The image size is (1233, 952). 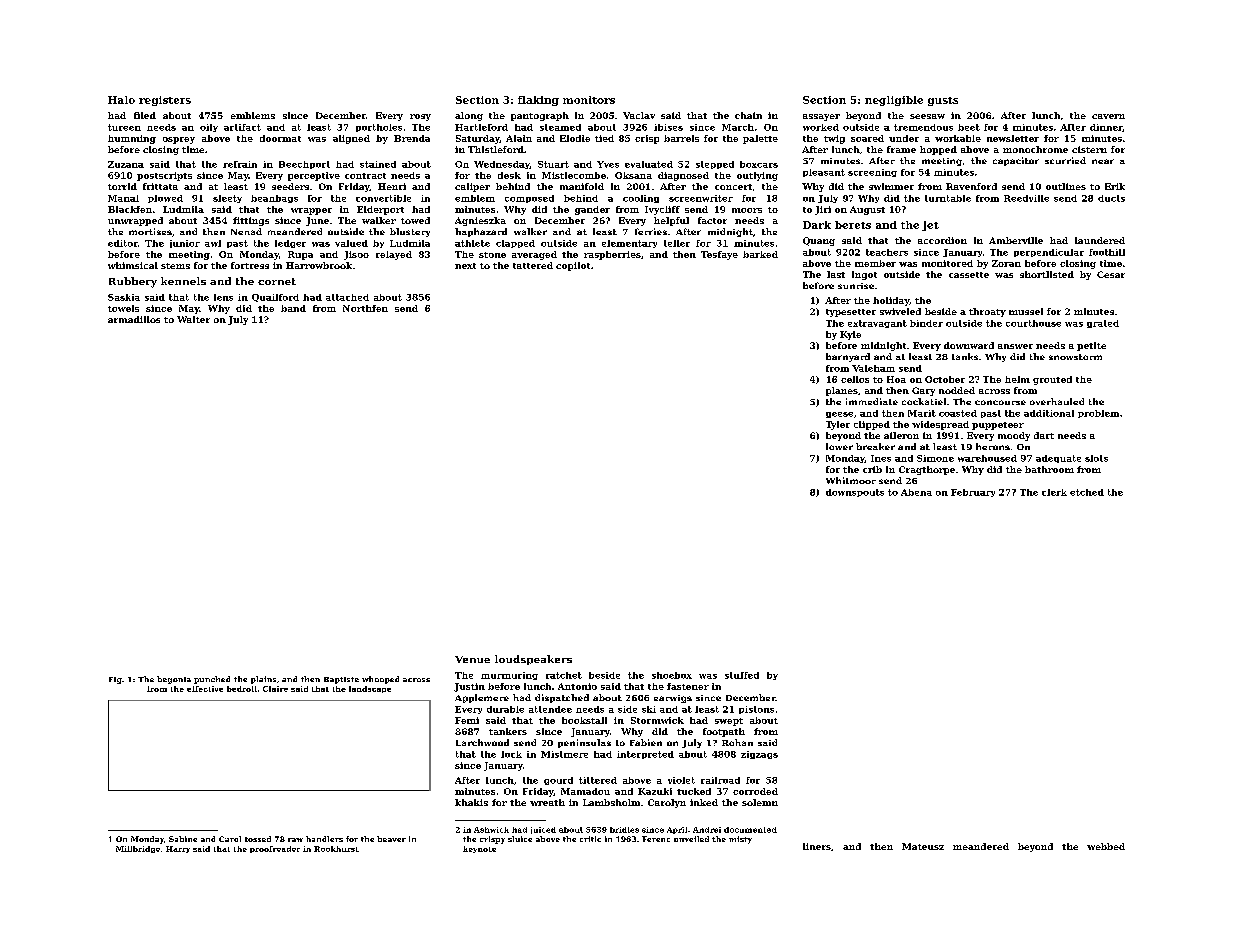 I want to click on crib, so click(x=872, y=469).
